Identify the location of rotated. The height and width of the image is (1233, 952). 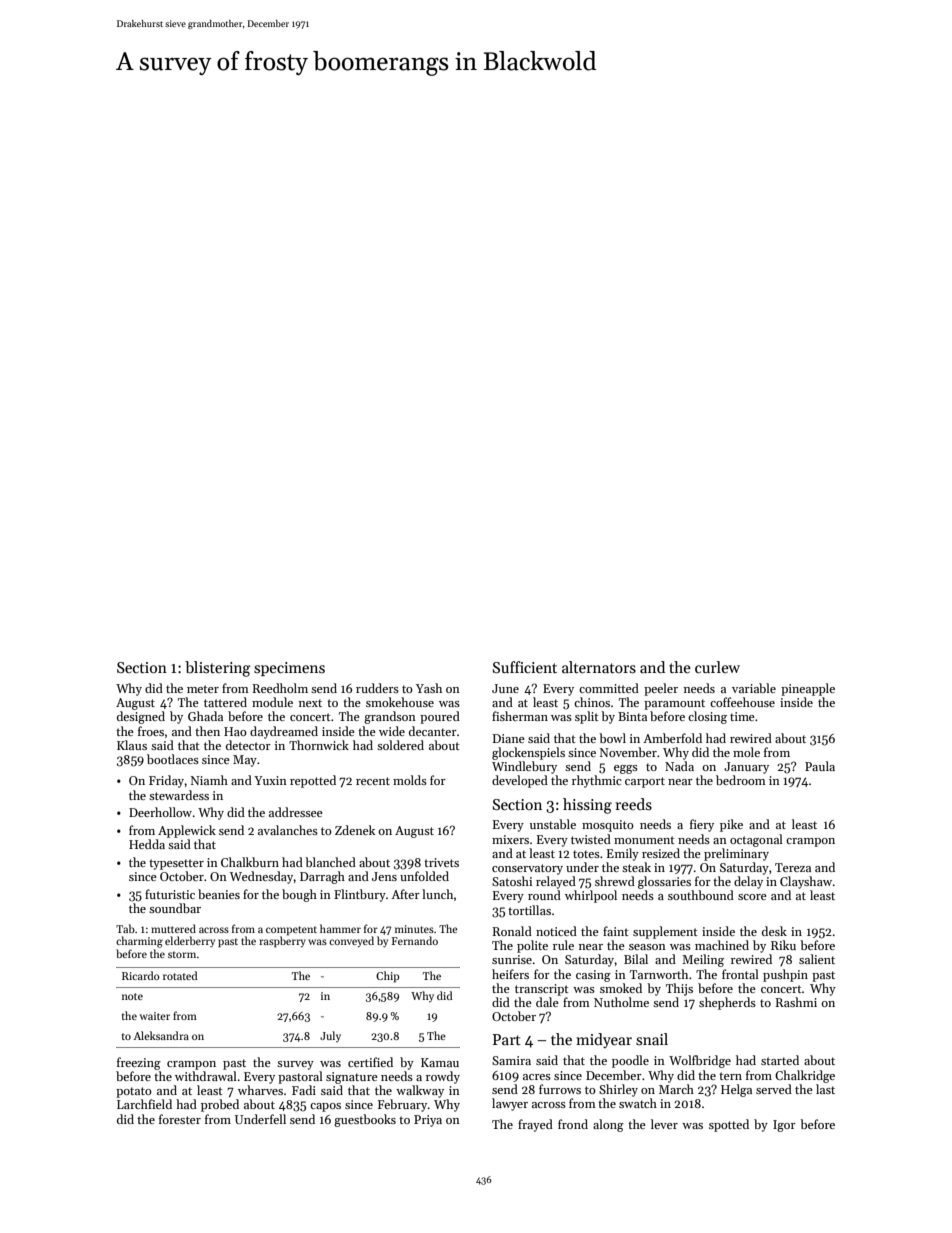
(180, 975).
